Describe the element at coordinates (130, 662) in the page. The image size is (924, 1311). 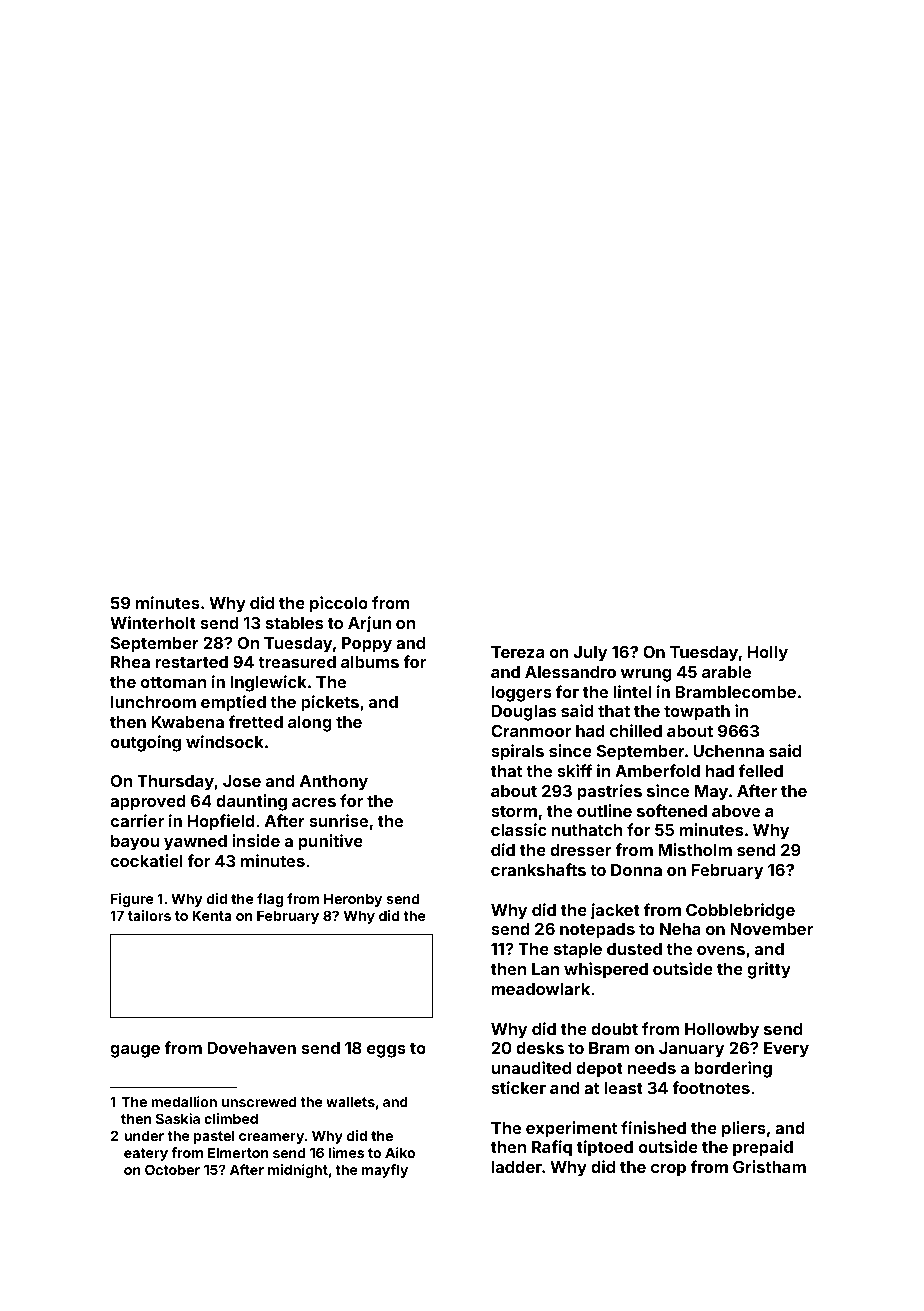
I see `Rhea` at that location.
